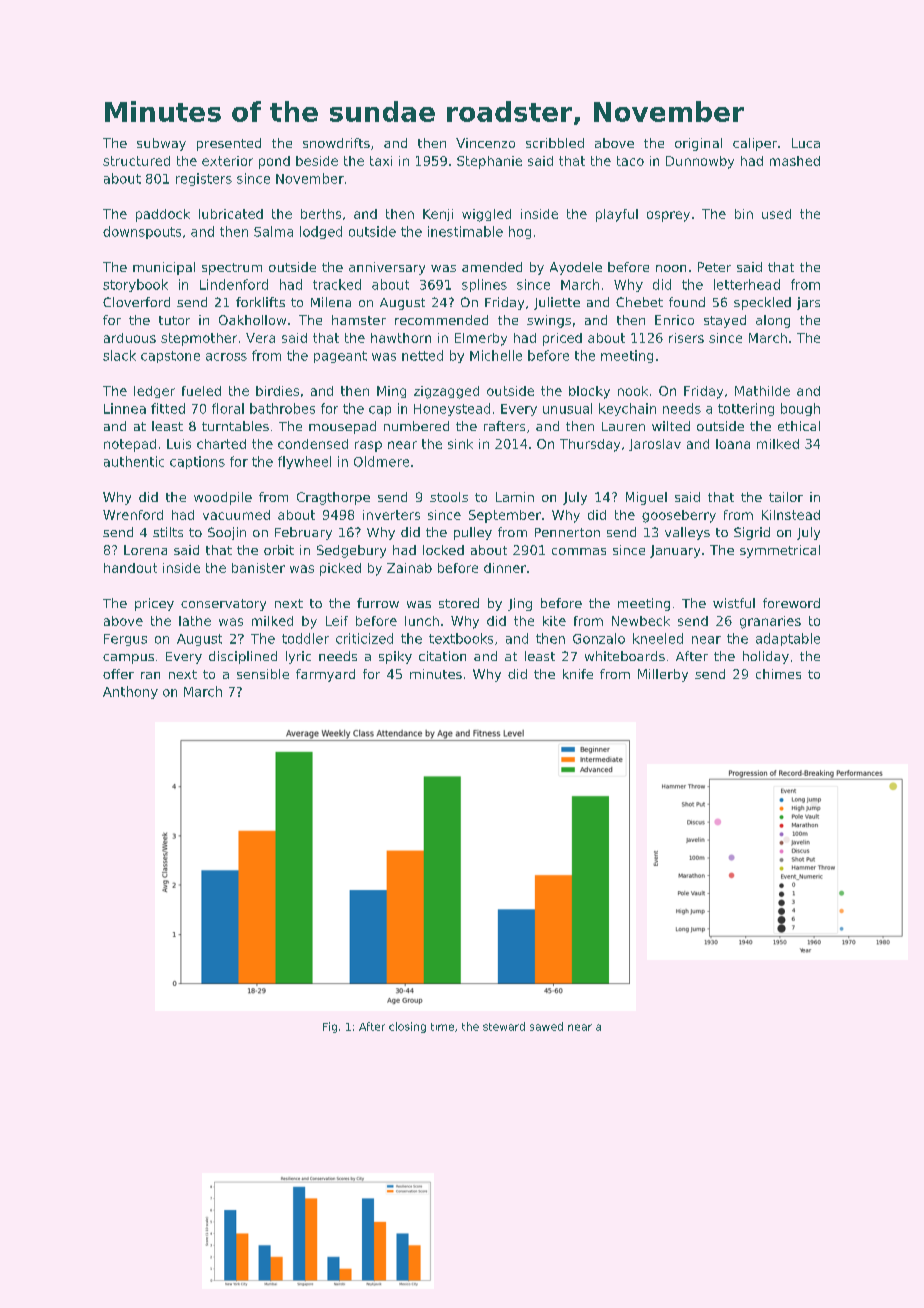 This screenshot has height=1308, width=924. What do you see at coordinates (492, 267) in the screenshot?
I see `amended` at bounding box center [492, 267].
